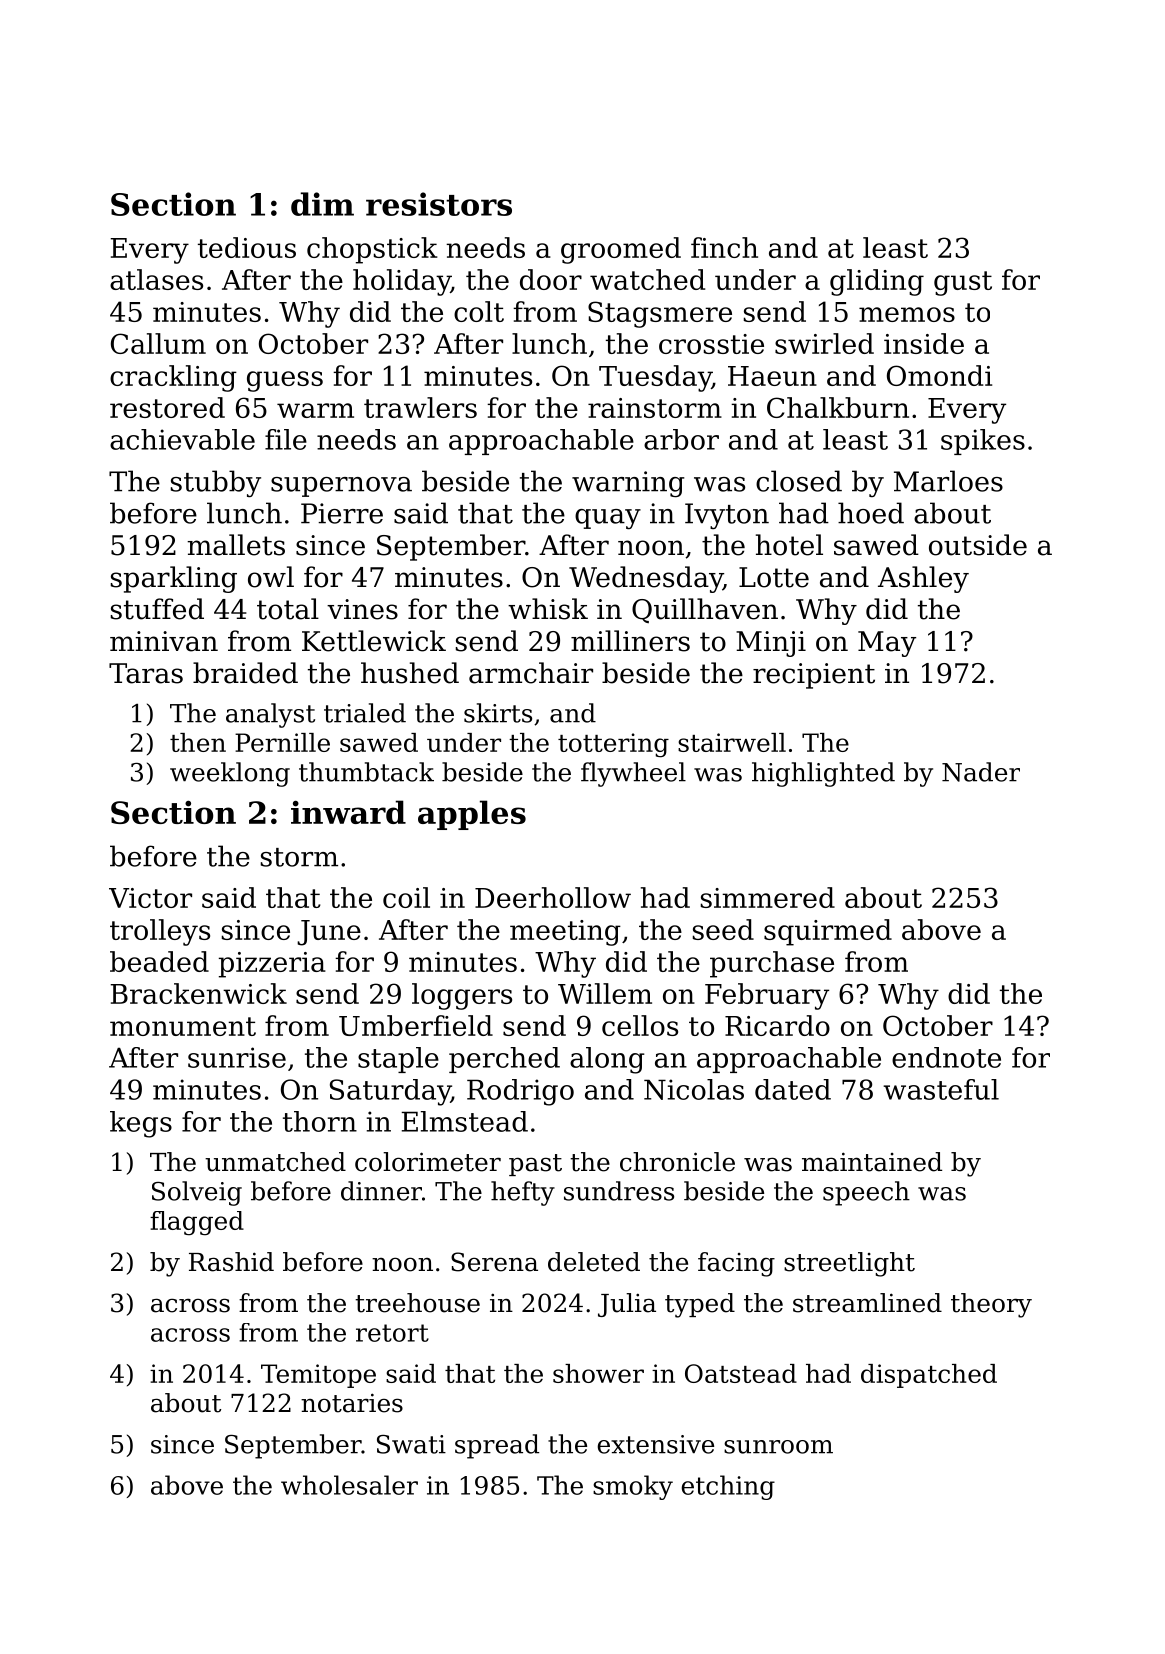 Image resolution: width=1165 pixels, height=1654 pixels. I want to click on Rodrigo, so click(520, 1092).
